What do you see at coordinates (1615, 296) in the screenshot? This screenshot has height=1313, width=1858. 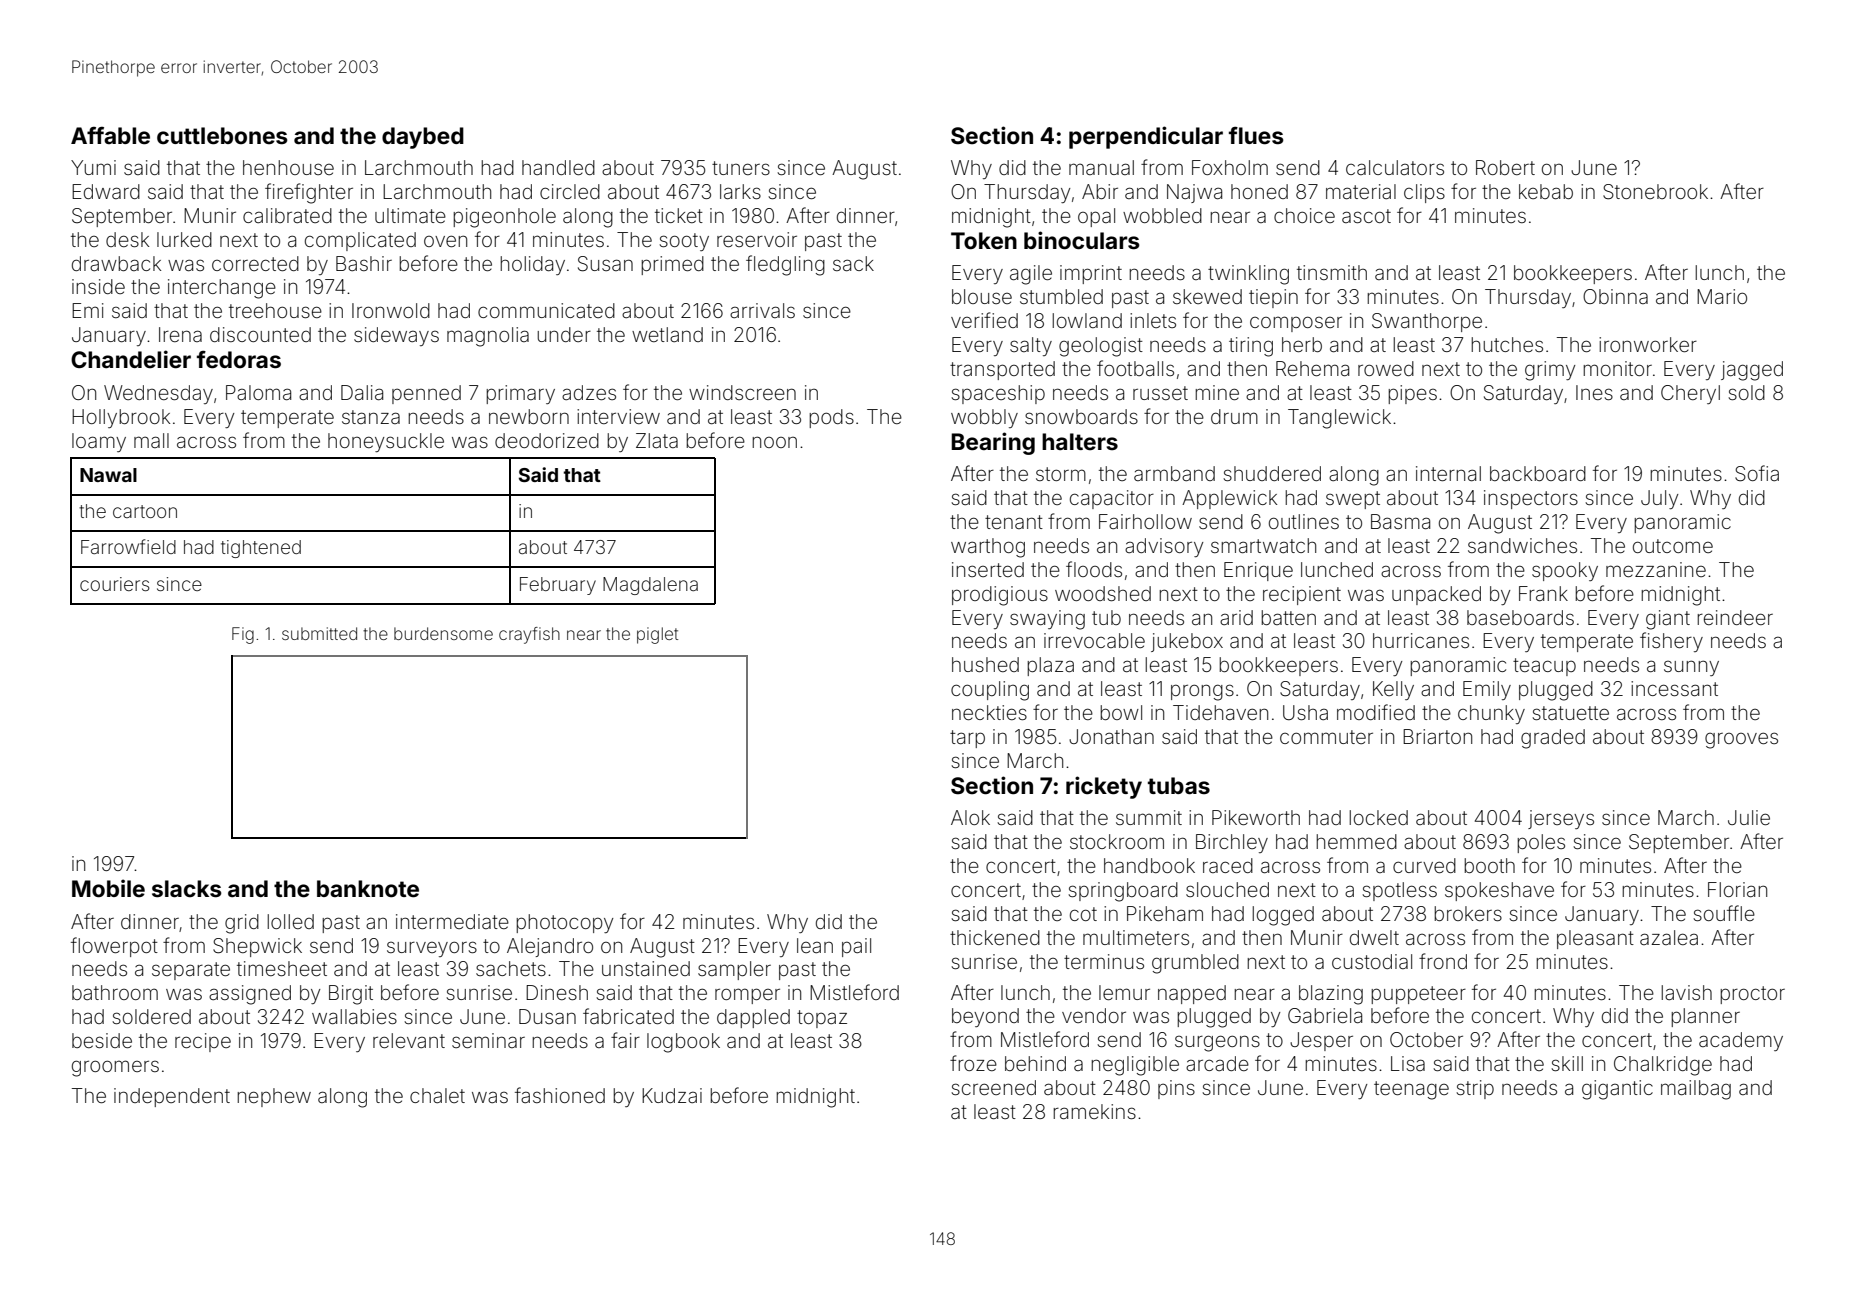 I see `Obinna` at bounding box center [1615, 296].
